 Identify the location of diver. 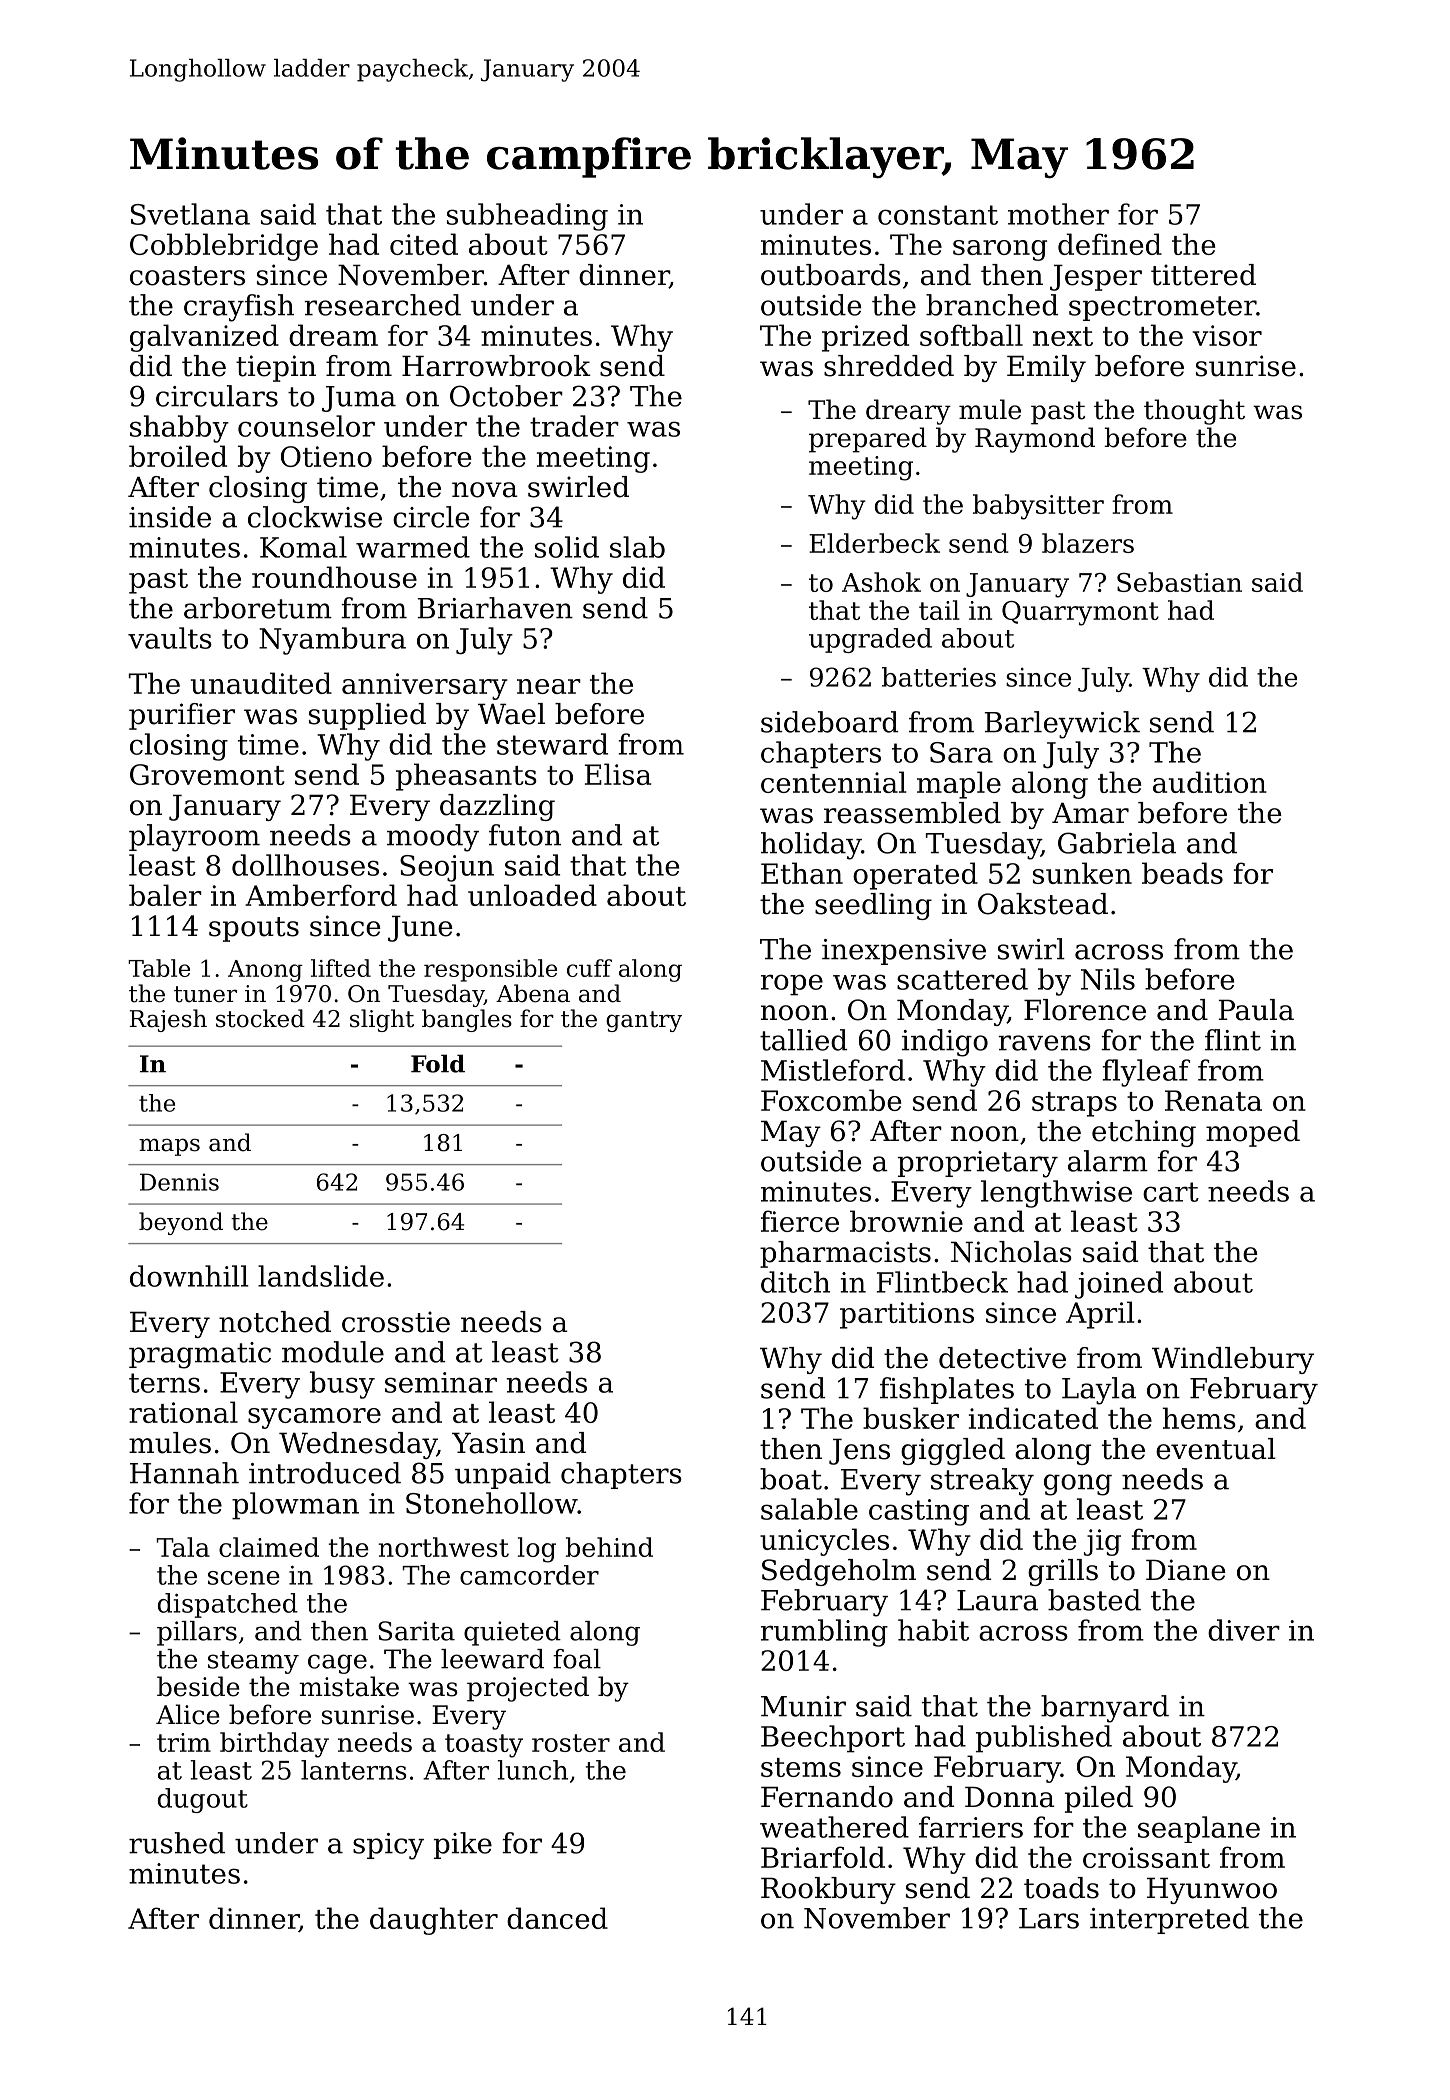
(1244, 1630).
